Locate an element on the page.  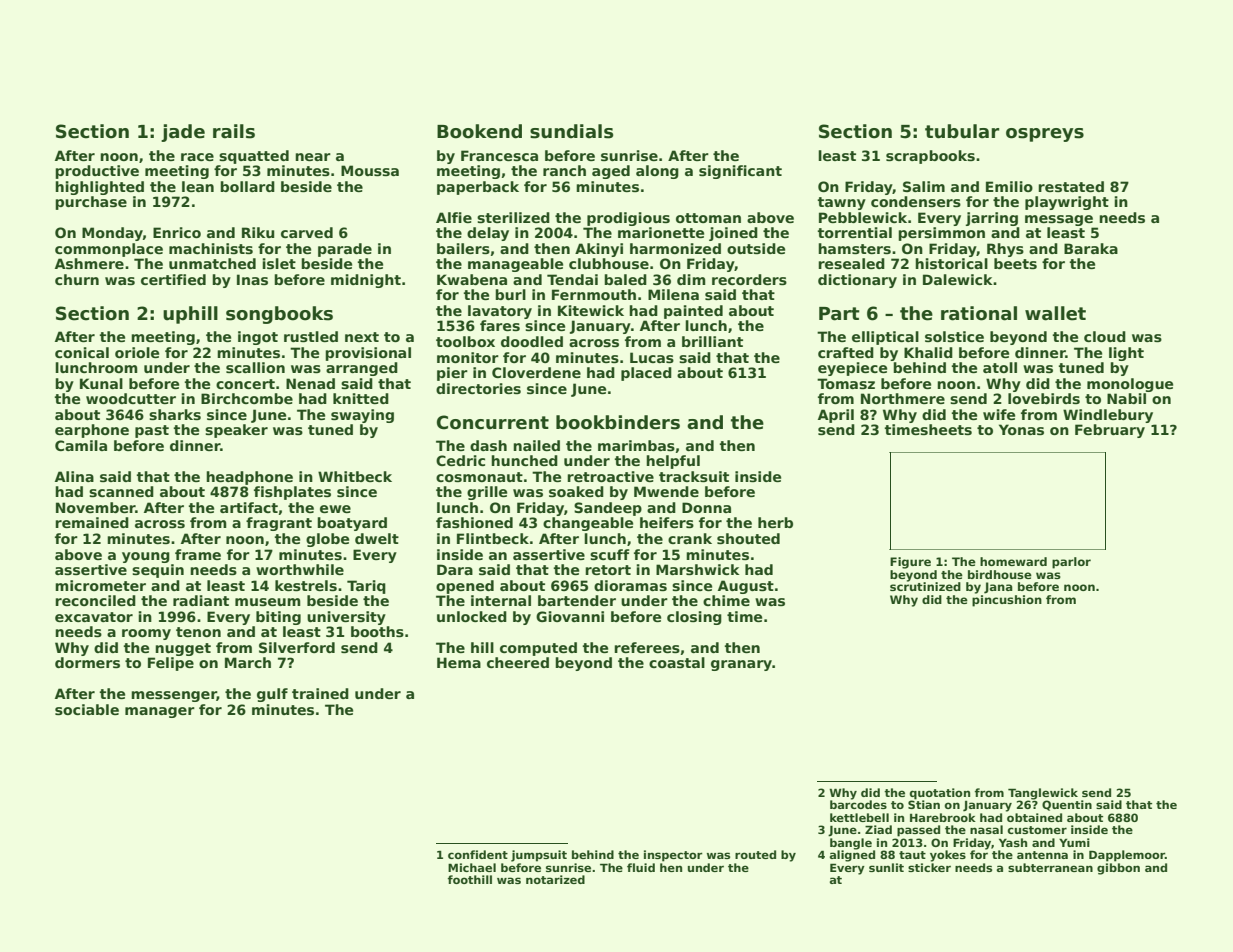
squatted is located at coordinates (254, 157).
